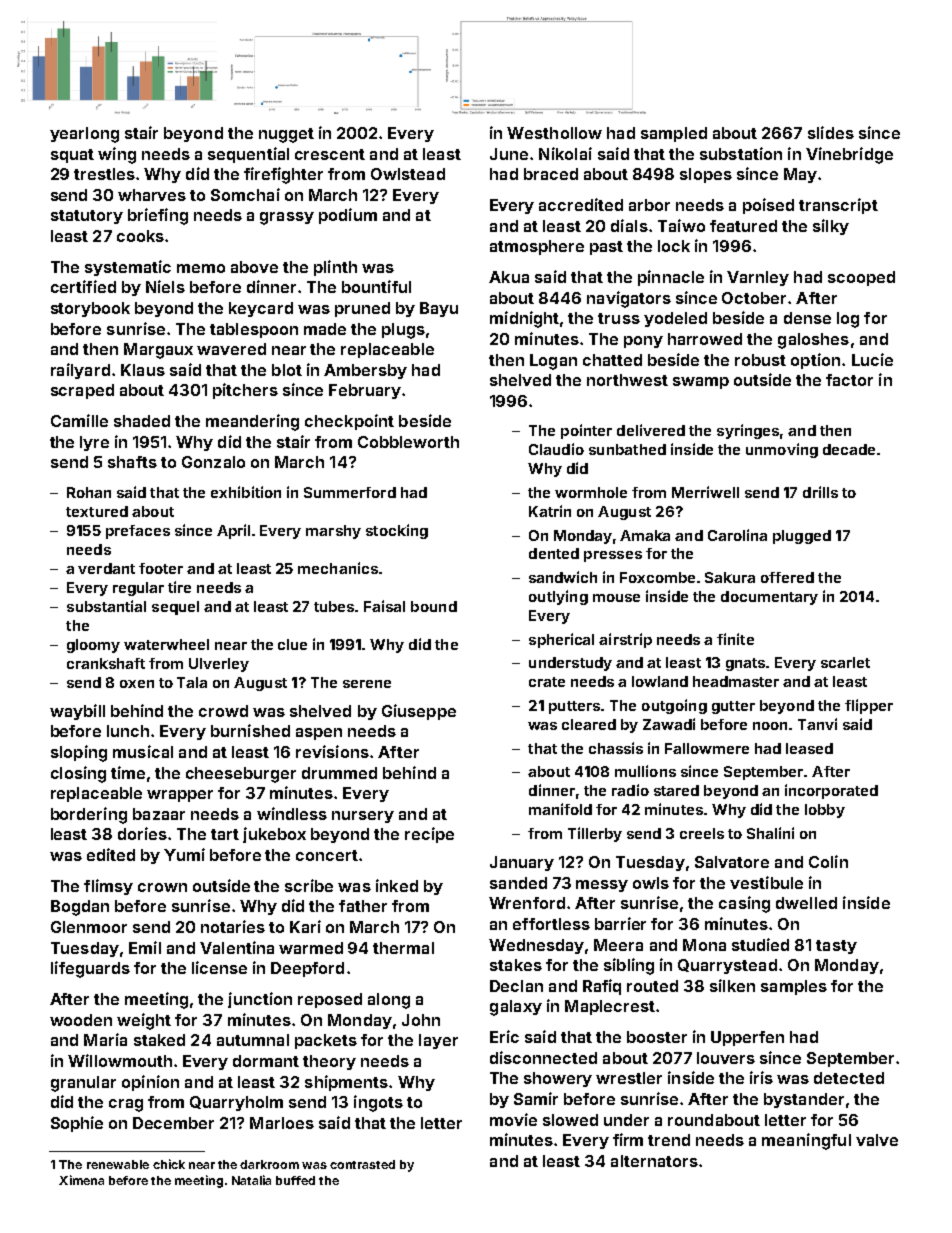 This image has height=1233, width=952. I want to click on sloping, so click(79, 753).
